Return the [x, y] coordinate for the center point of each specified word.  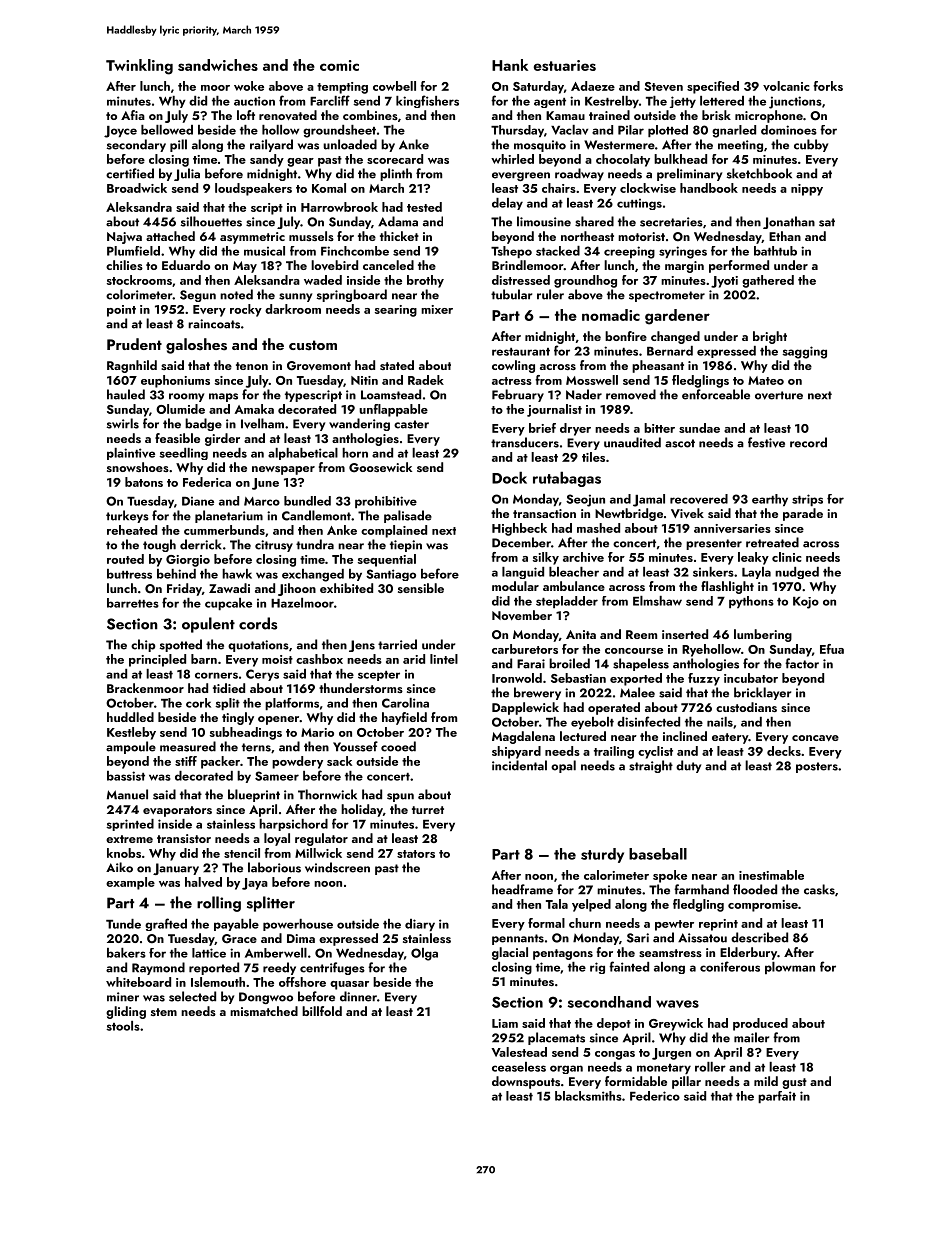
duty [688, 766]
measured [188, 746]
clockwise [648, 188]
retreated [772, 542]
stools [123, 1026]
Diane [198, 501]
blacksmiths [588, 1096]
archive [583, 557]
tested [424, 207]
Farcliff [330, 100]
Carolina [405, 703]
